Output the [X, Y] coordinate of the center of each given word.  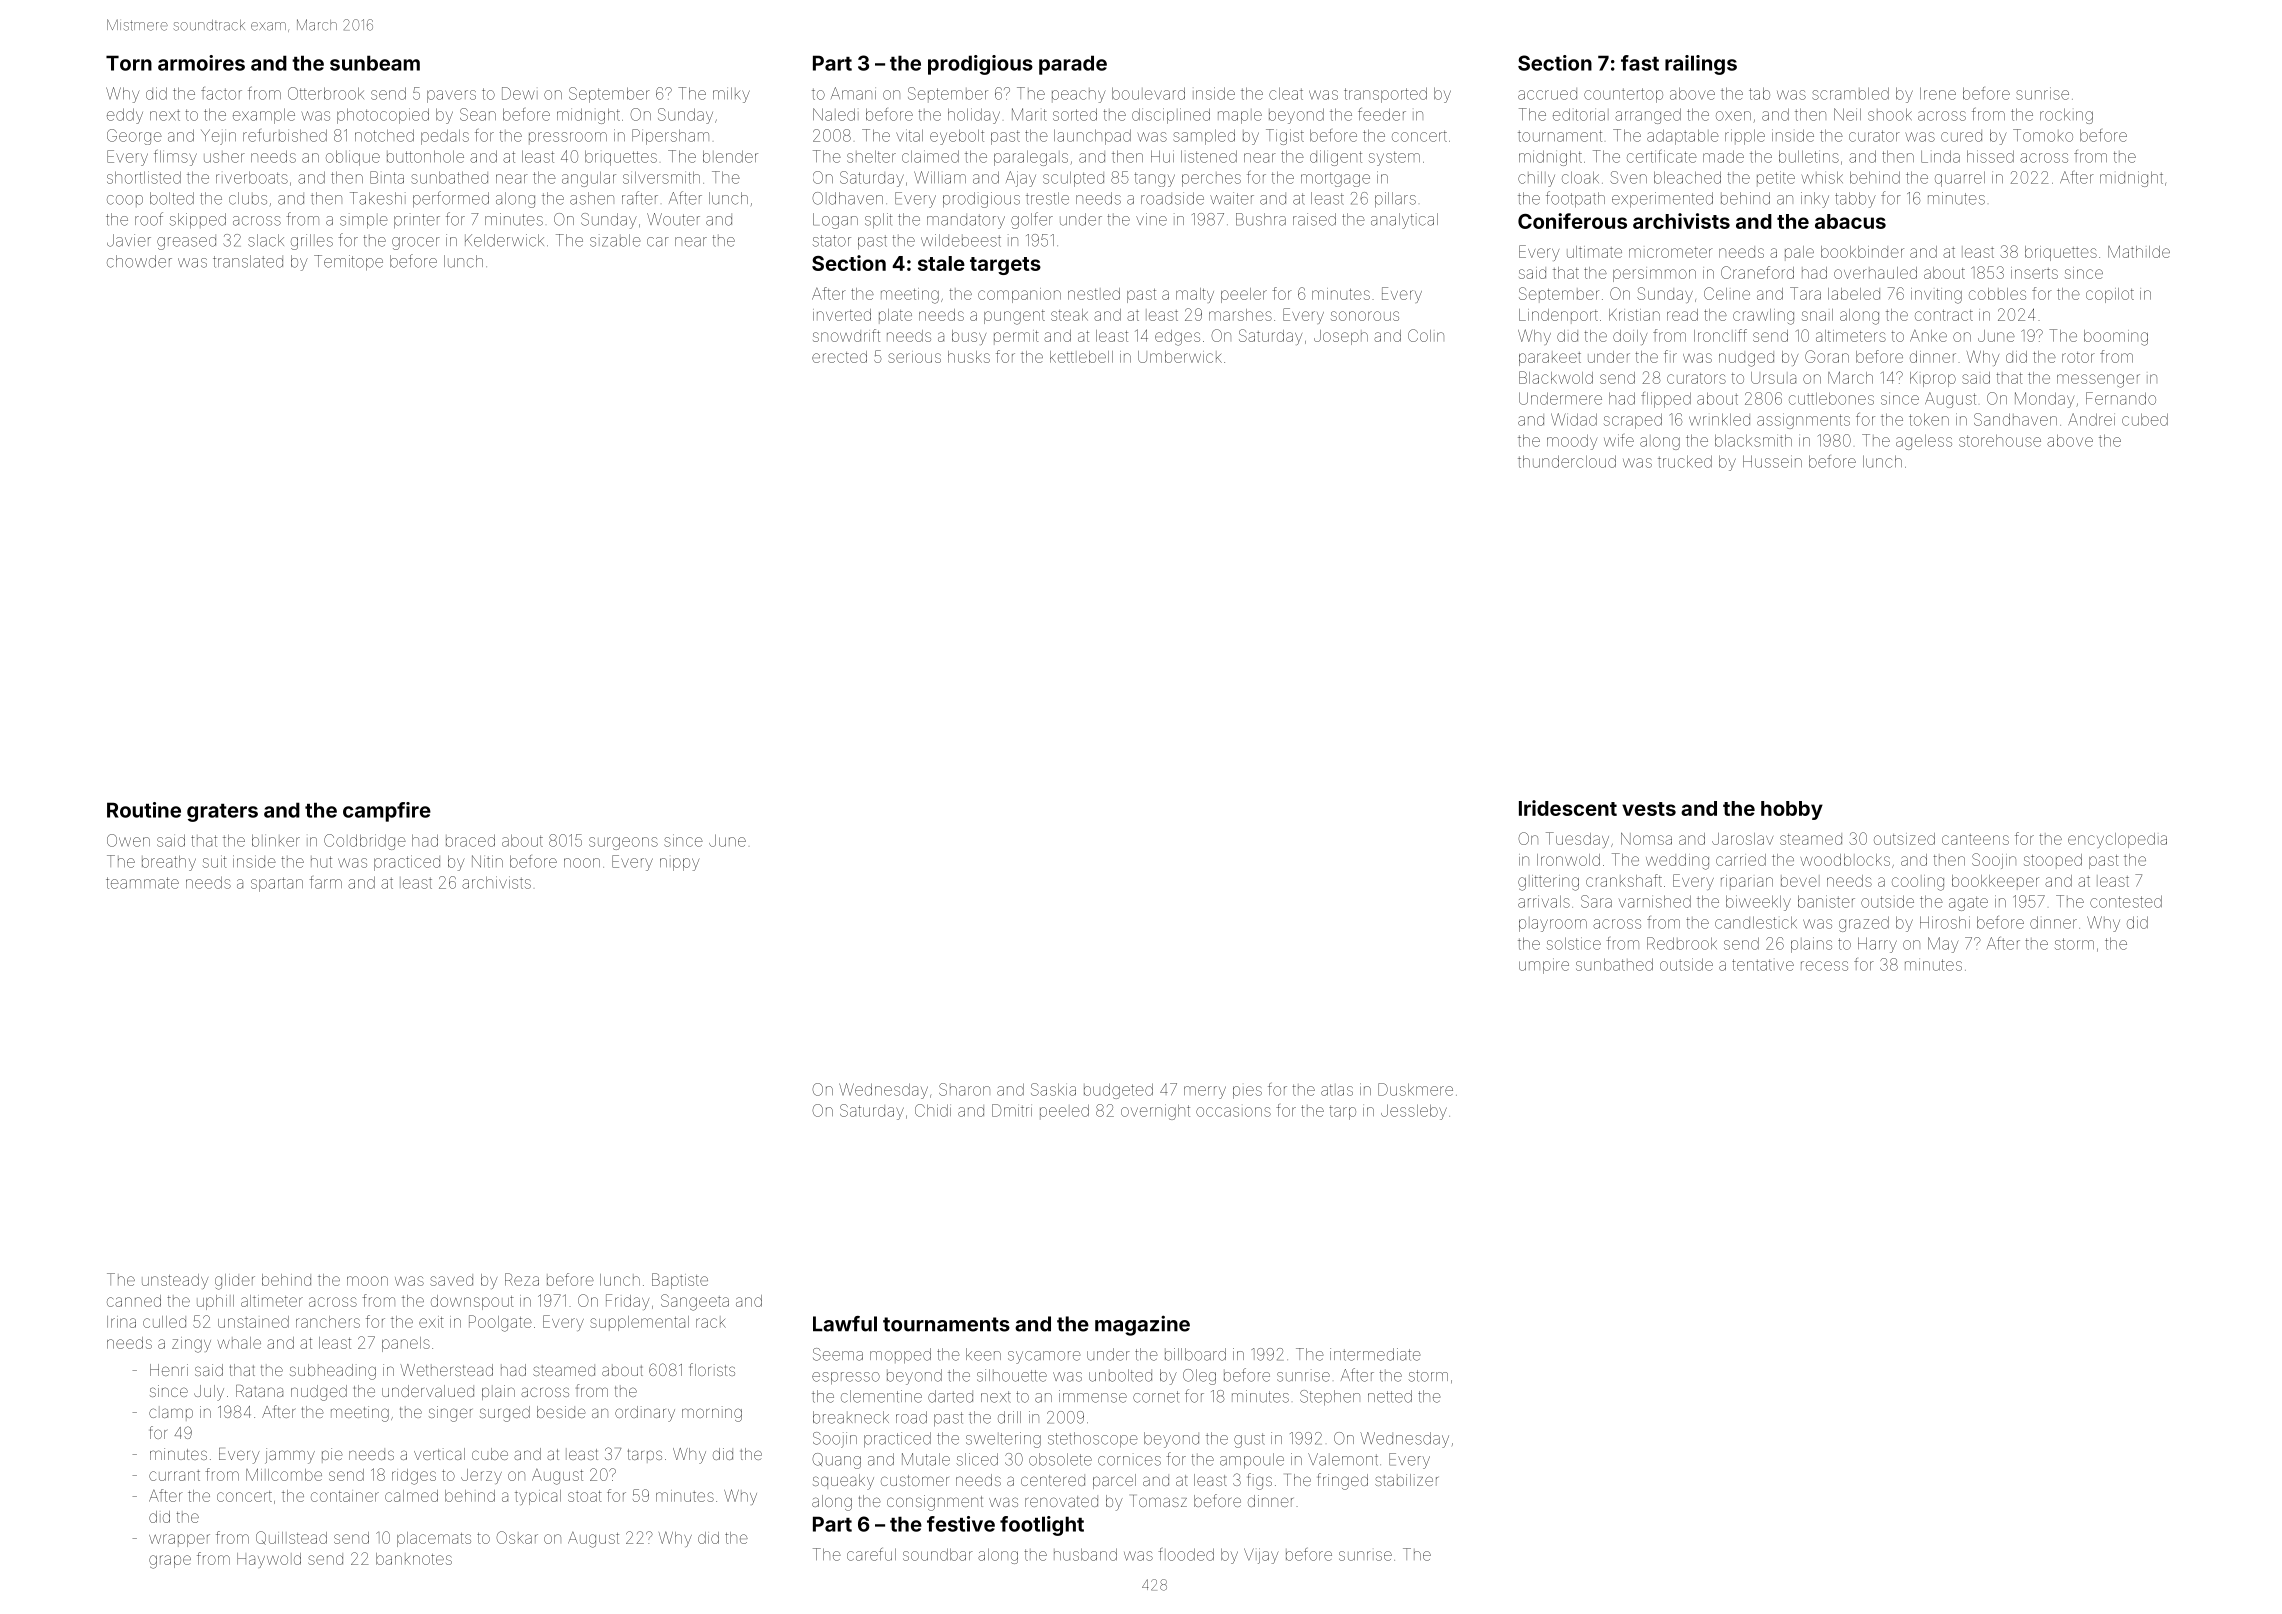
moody [1572, 442]
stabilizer [1406, 1480]
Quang [836, 1461]
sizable [615, 240]
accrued [1547, 94]
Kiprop [1933, 379]
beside [561, 1412]
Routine [144, 810]
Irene [1938, 93]
